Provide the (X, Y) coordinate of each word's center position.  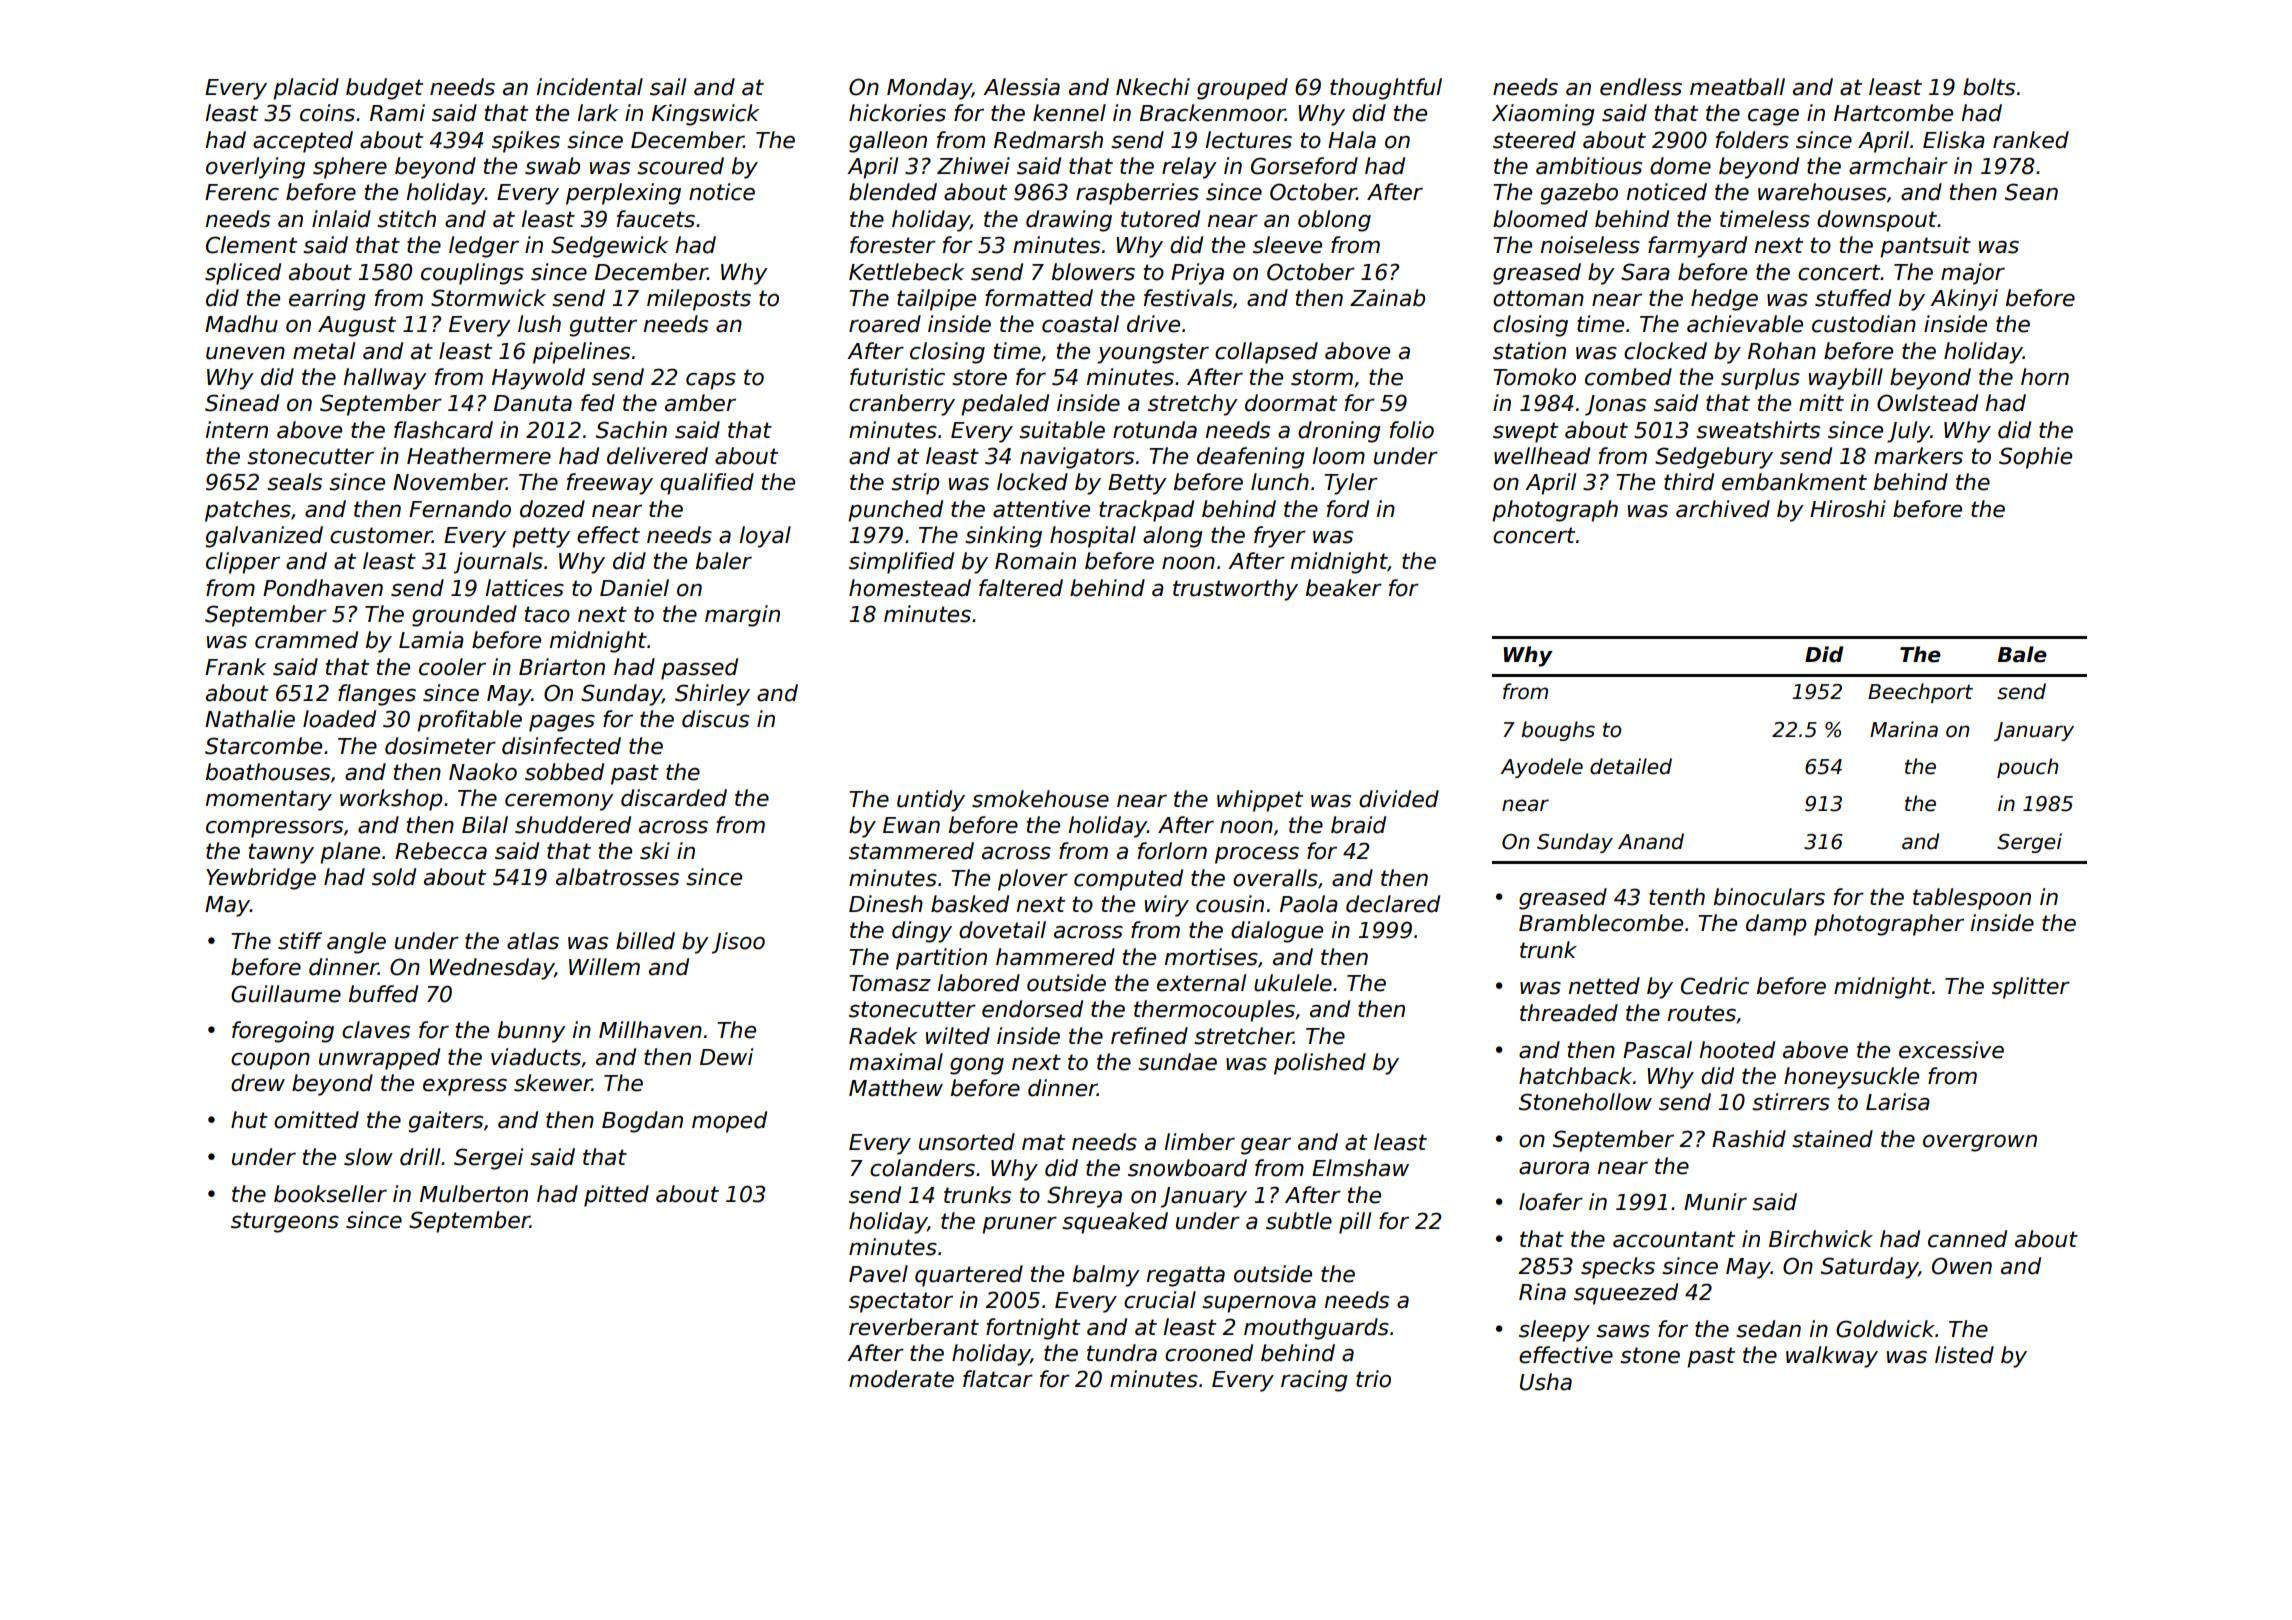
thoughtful (1386, 89)
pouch (2027, 768)
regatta (1186, 1276)
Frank (235, 667)
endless (1641, 87)
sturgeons (285, 1222)
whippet (1260, 801)
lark (598, 113)
